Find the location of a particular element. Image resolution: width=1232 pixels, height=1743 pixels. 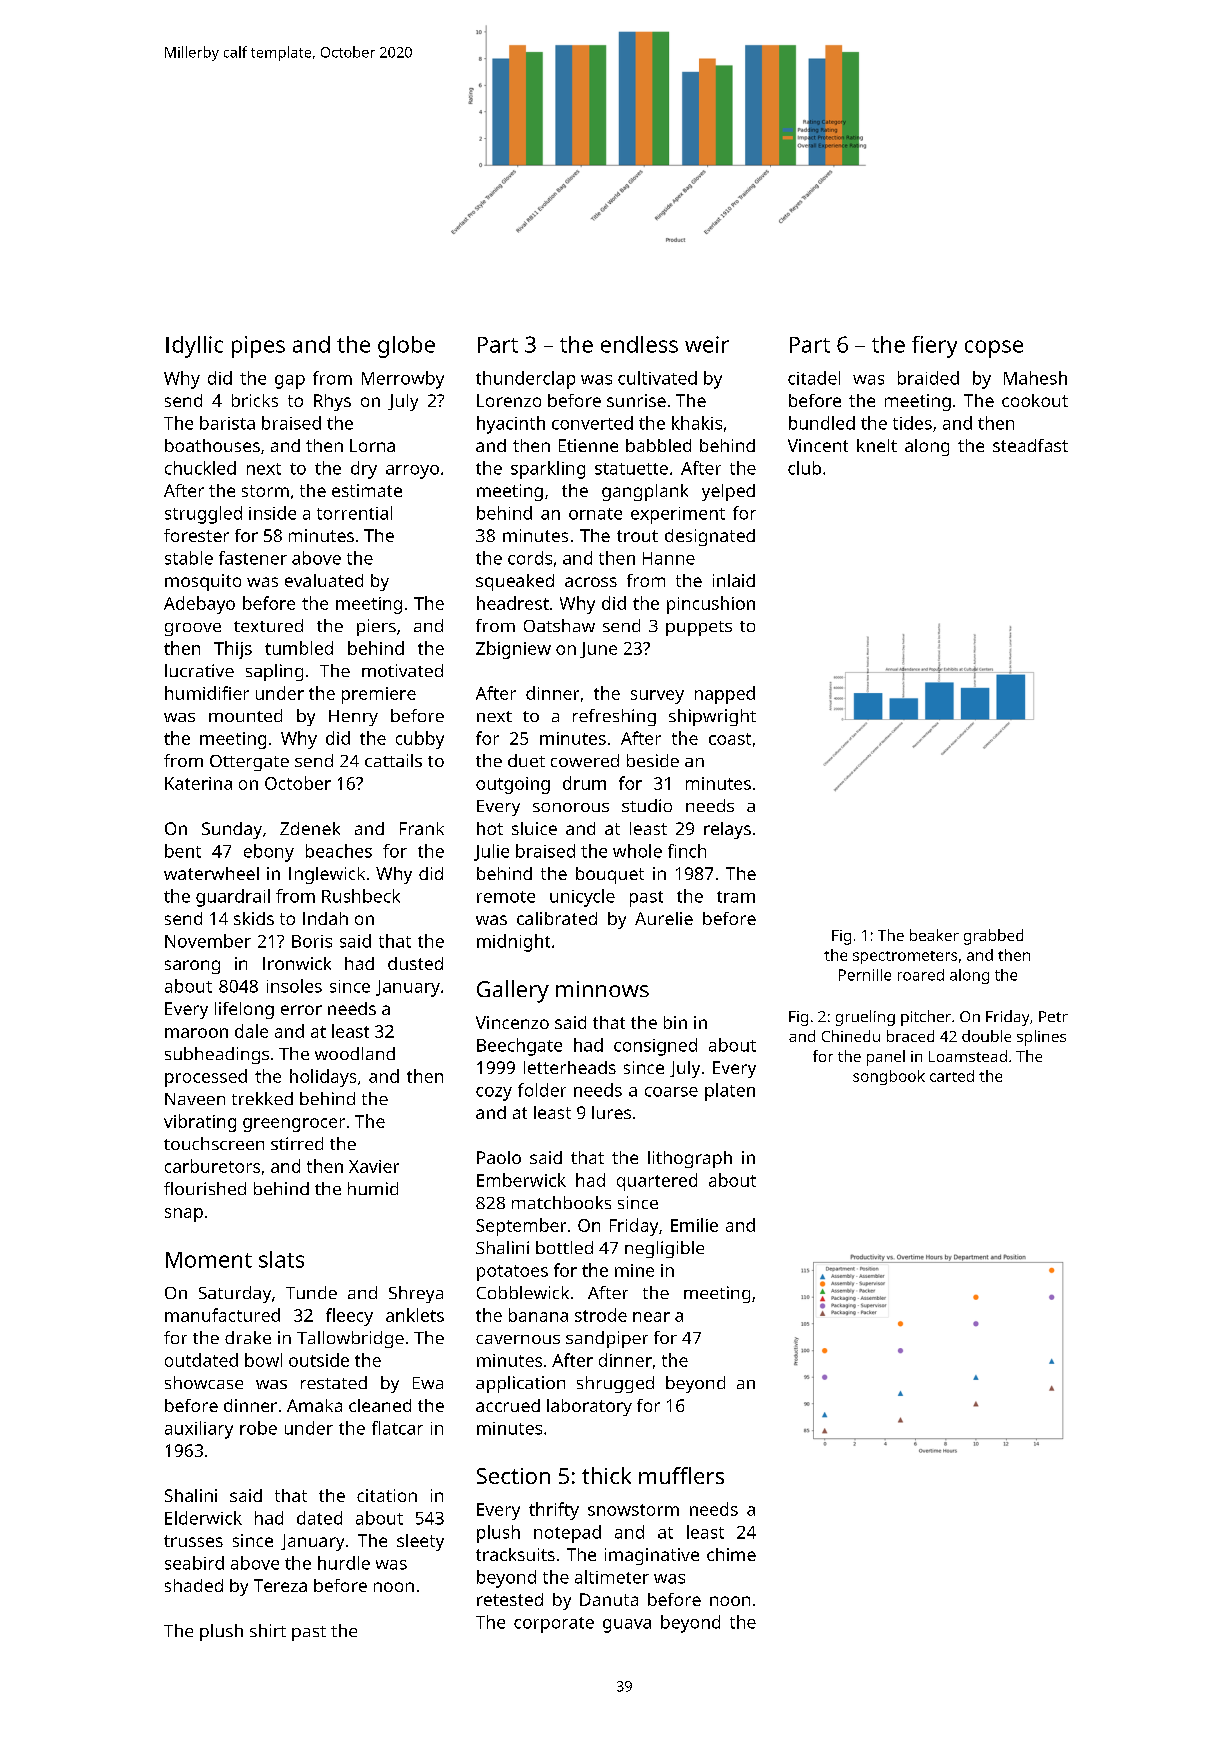

woodland is located at coordinates (355, 1053).
